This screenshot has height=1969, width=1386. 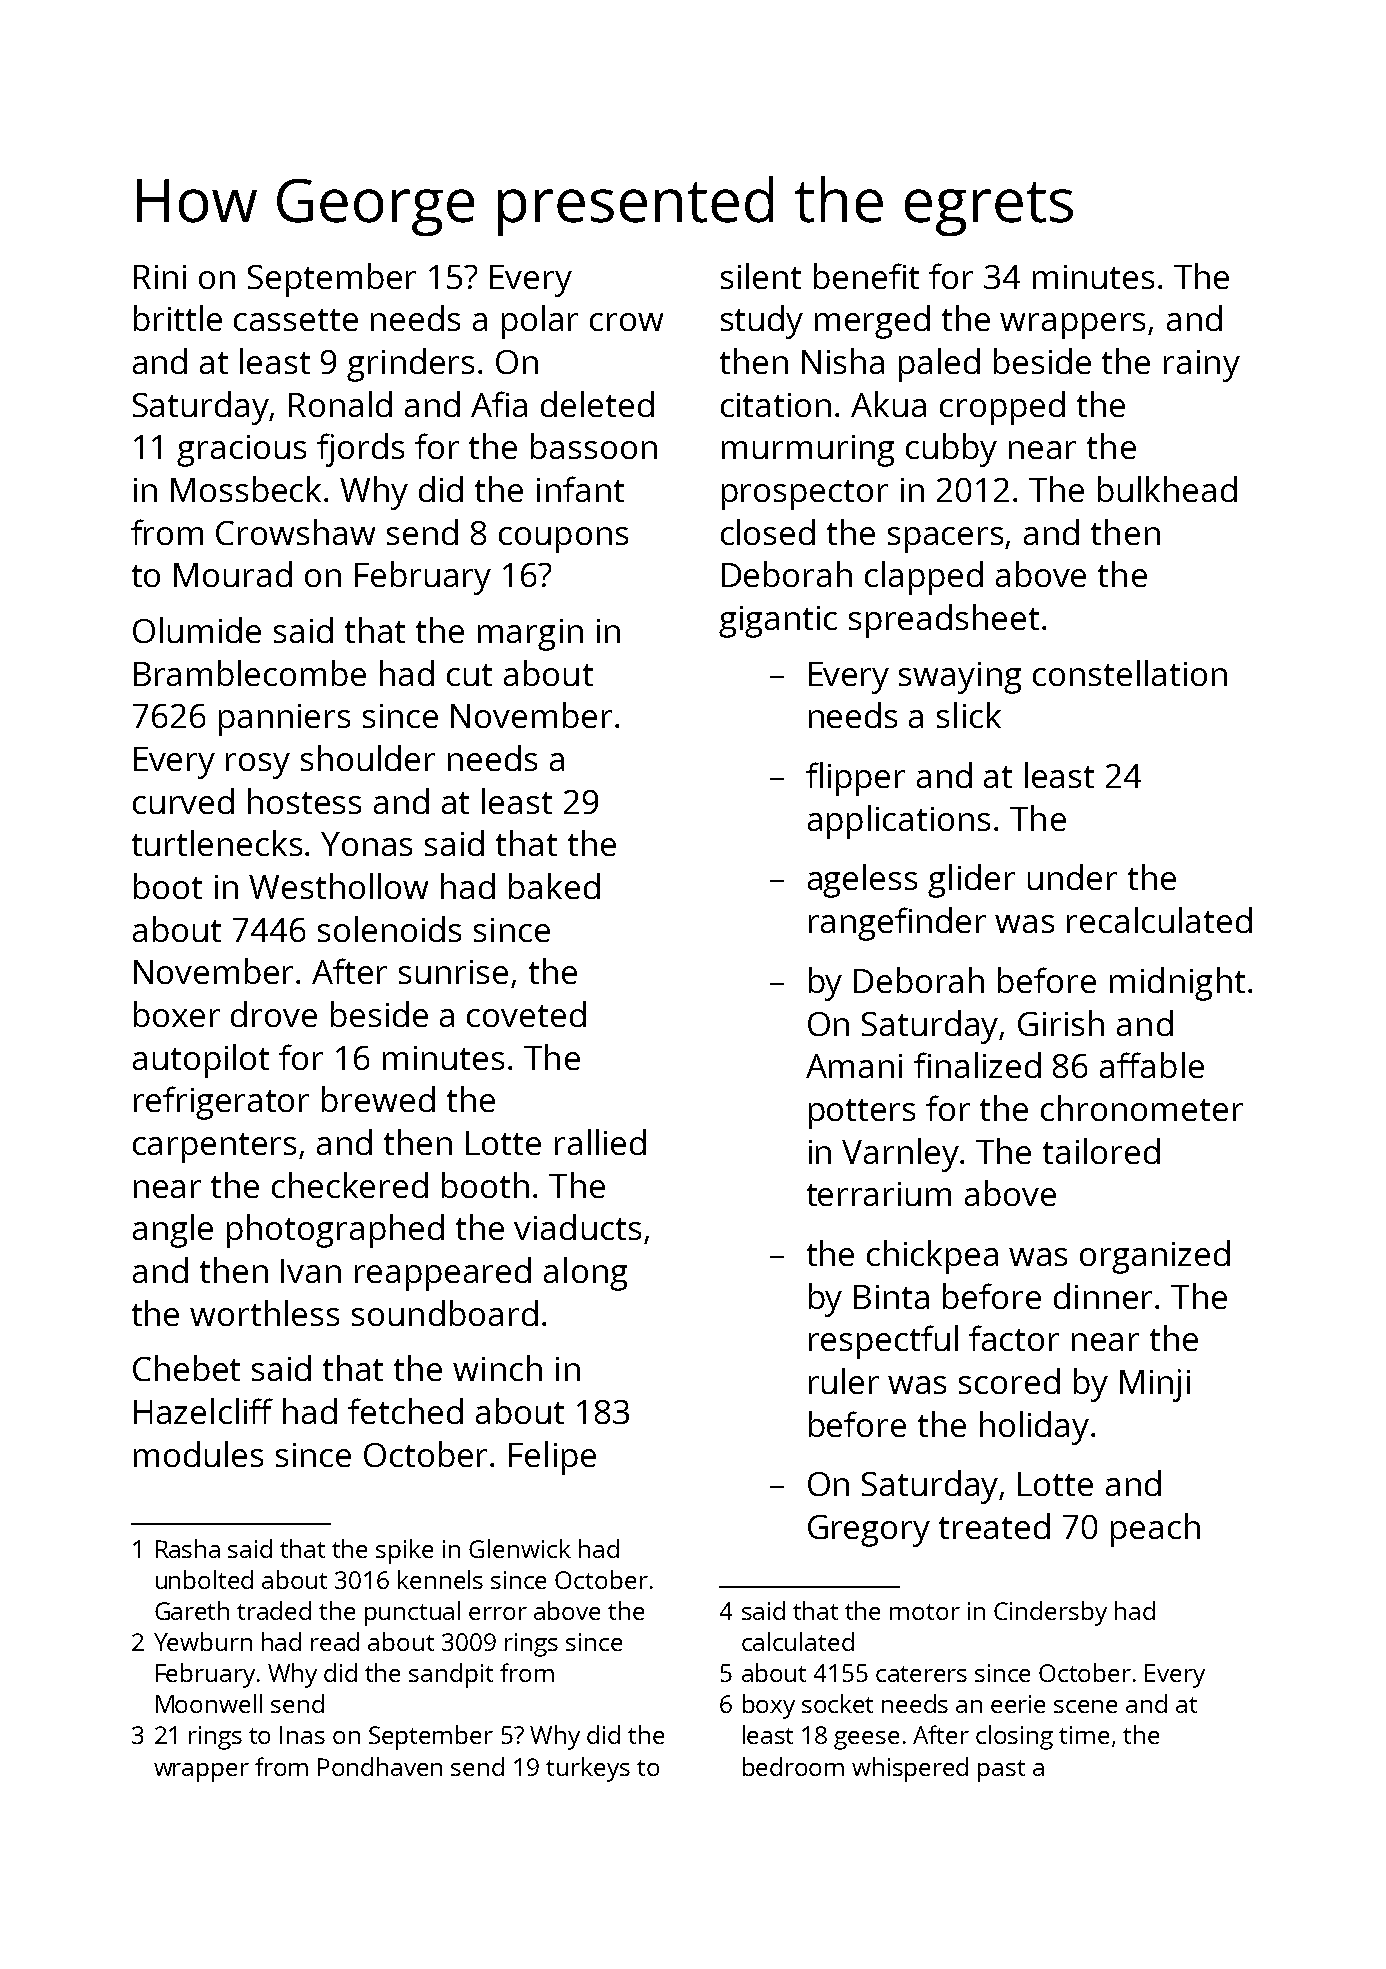 What do you see at coordinates (188, 1548) in the screenshot?
I see `Rasha` at bounding box center [188, 1548].
